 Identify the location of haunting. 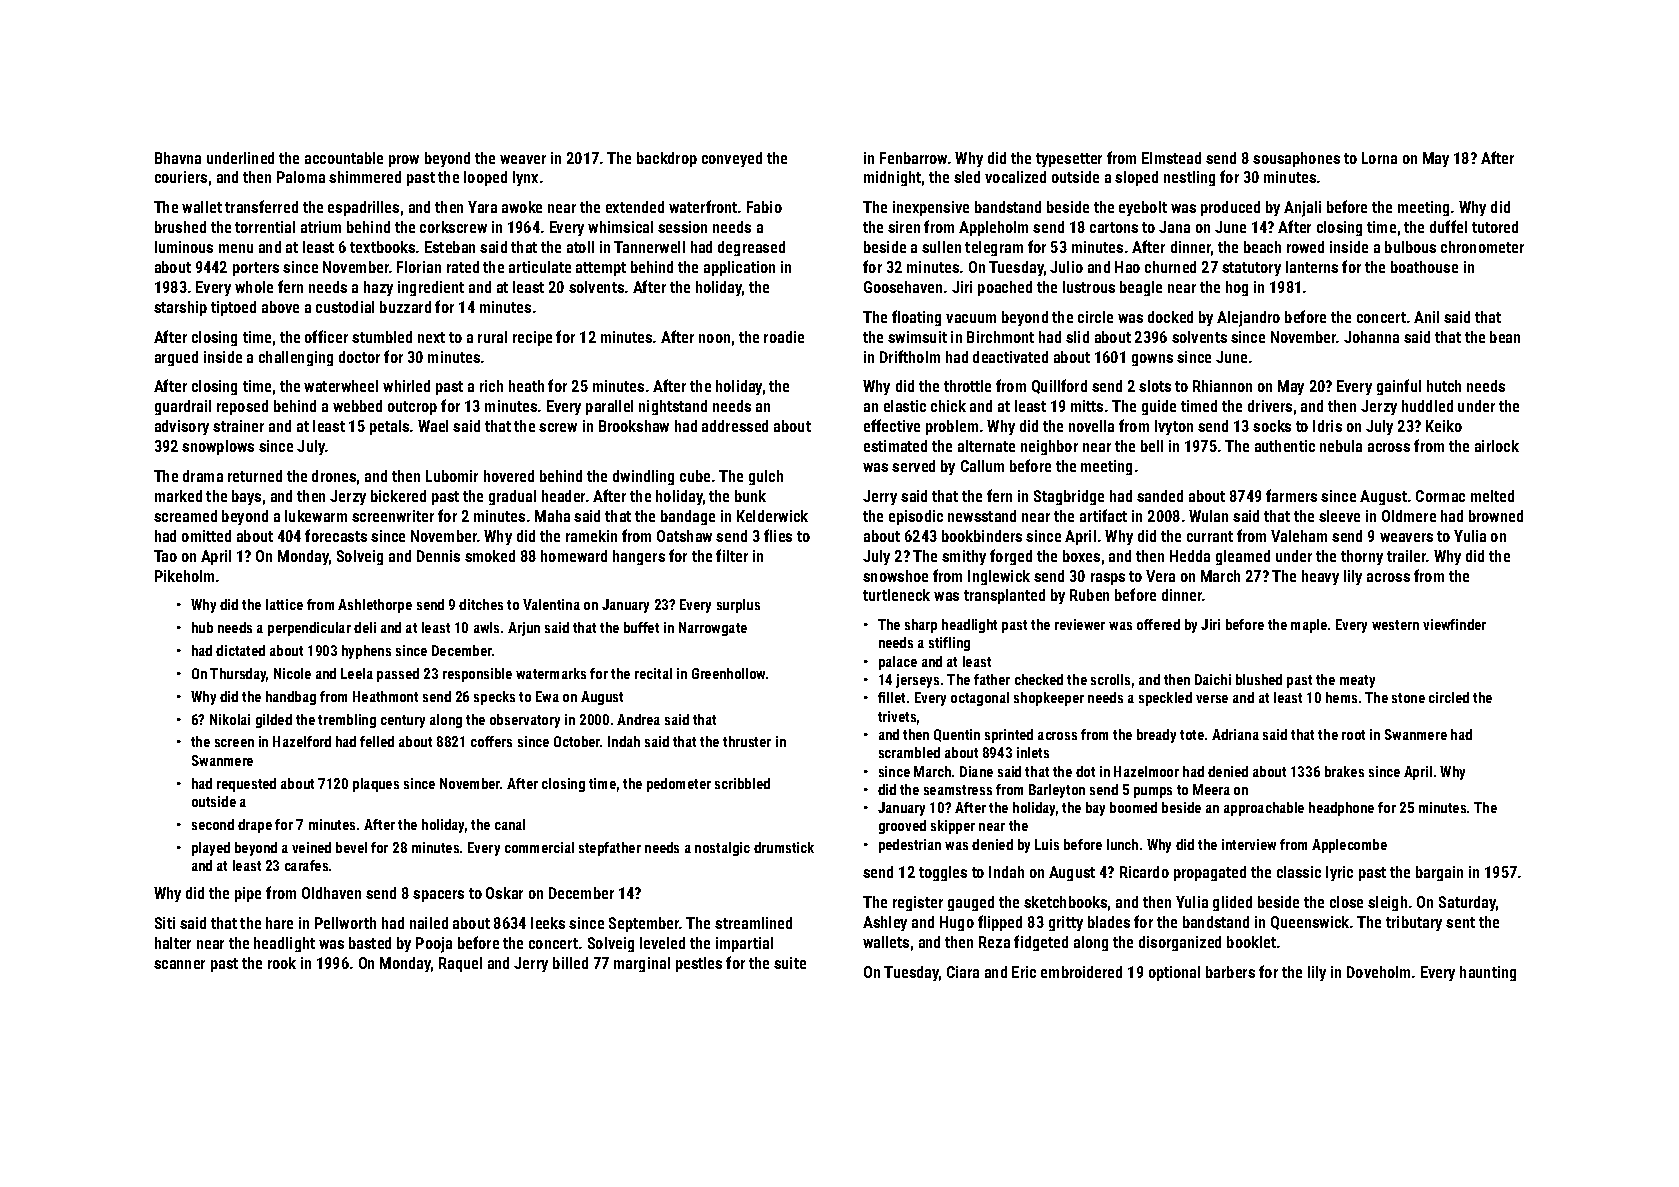
(1488, 973).
